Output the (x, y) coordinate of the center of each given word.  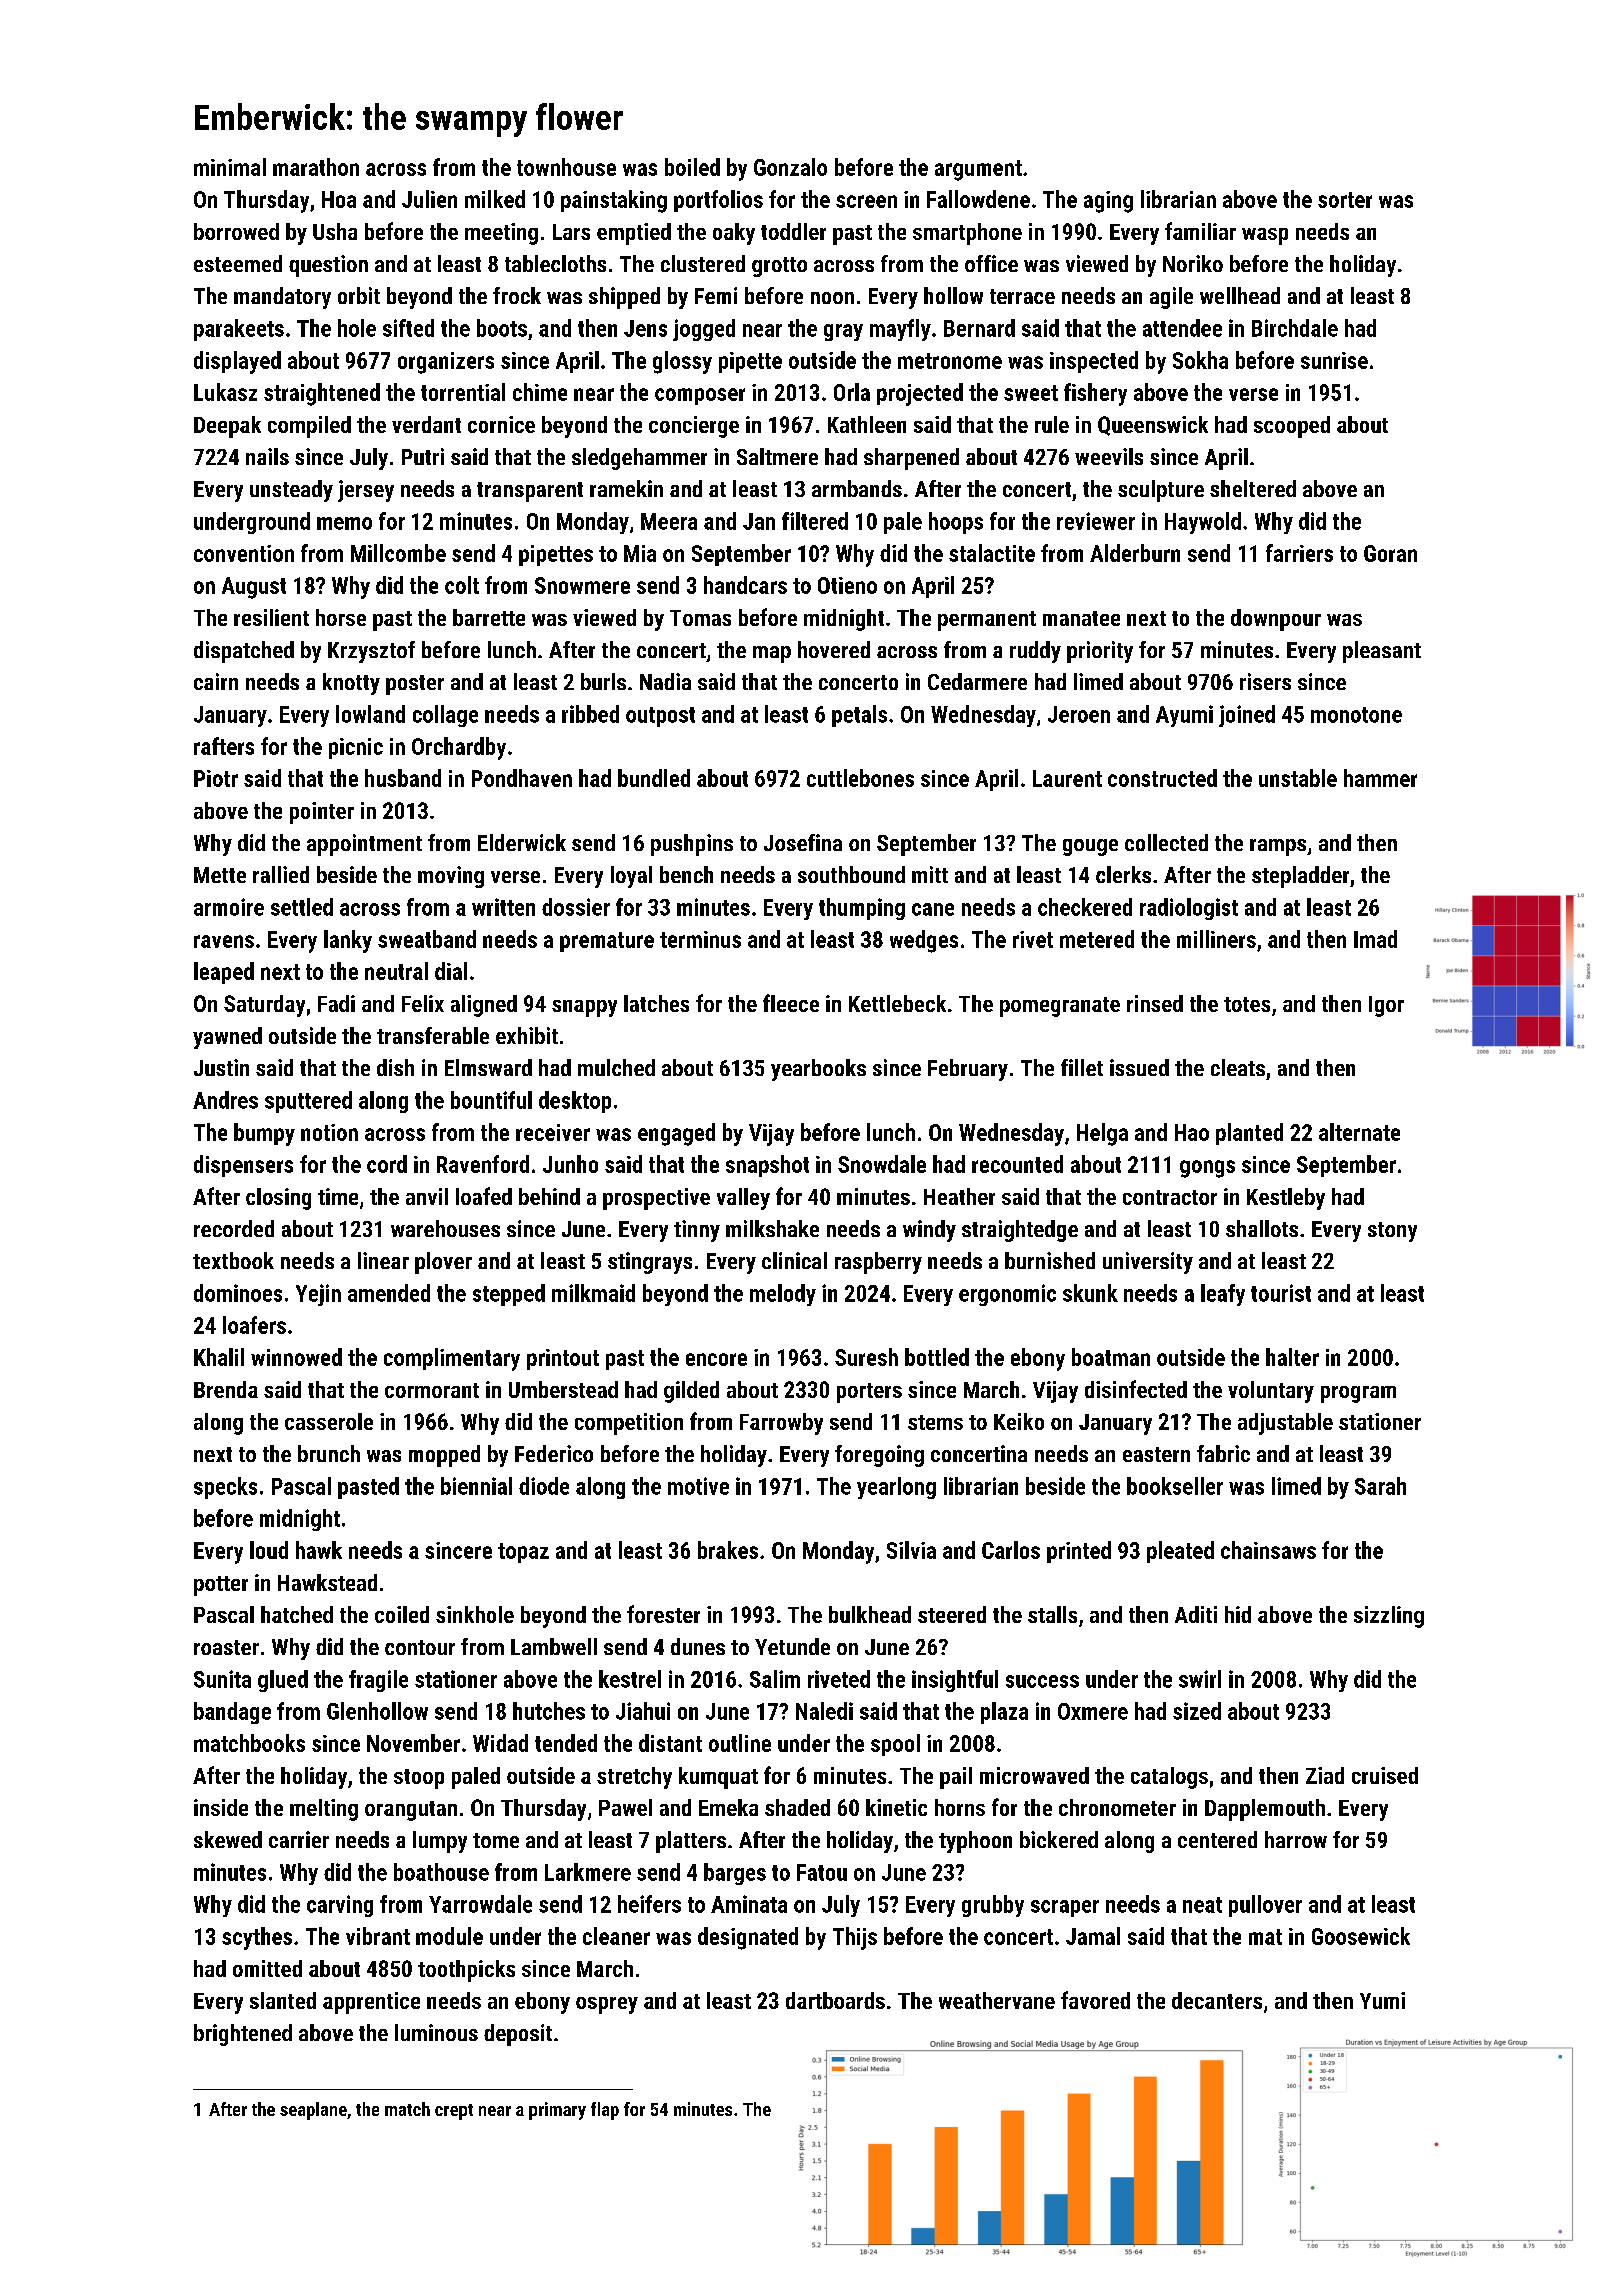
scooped (1292, 427)
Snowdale (882, 1164)
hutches (549, 1711)
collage (445, 716)
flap (605, 2111)
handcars (745, 585)
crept (454, 2112)
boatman (1111, 1357)
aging (1108, 202)
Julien (429, 199)
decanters (1217, 2000)
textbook (233, 1260)
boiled (692, 167)
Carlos (1011, 1550)
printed (1079, 1552)
